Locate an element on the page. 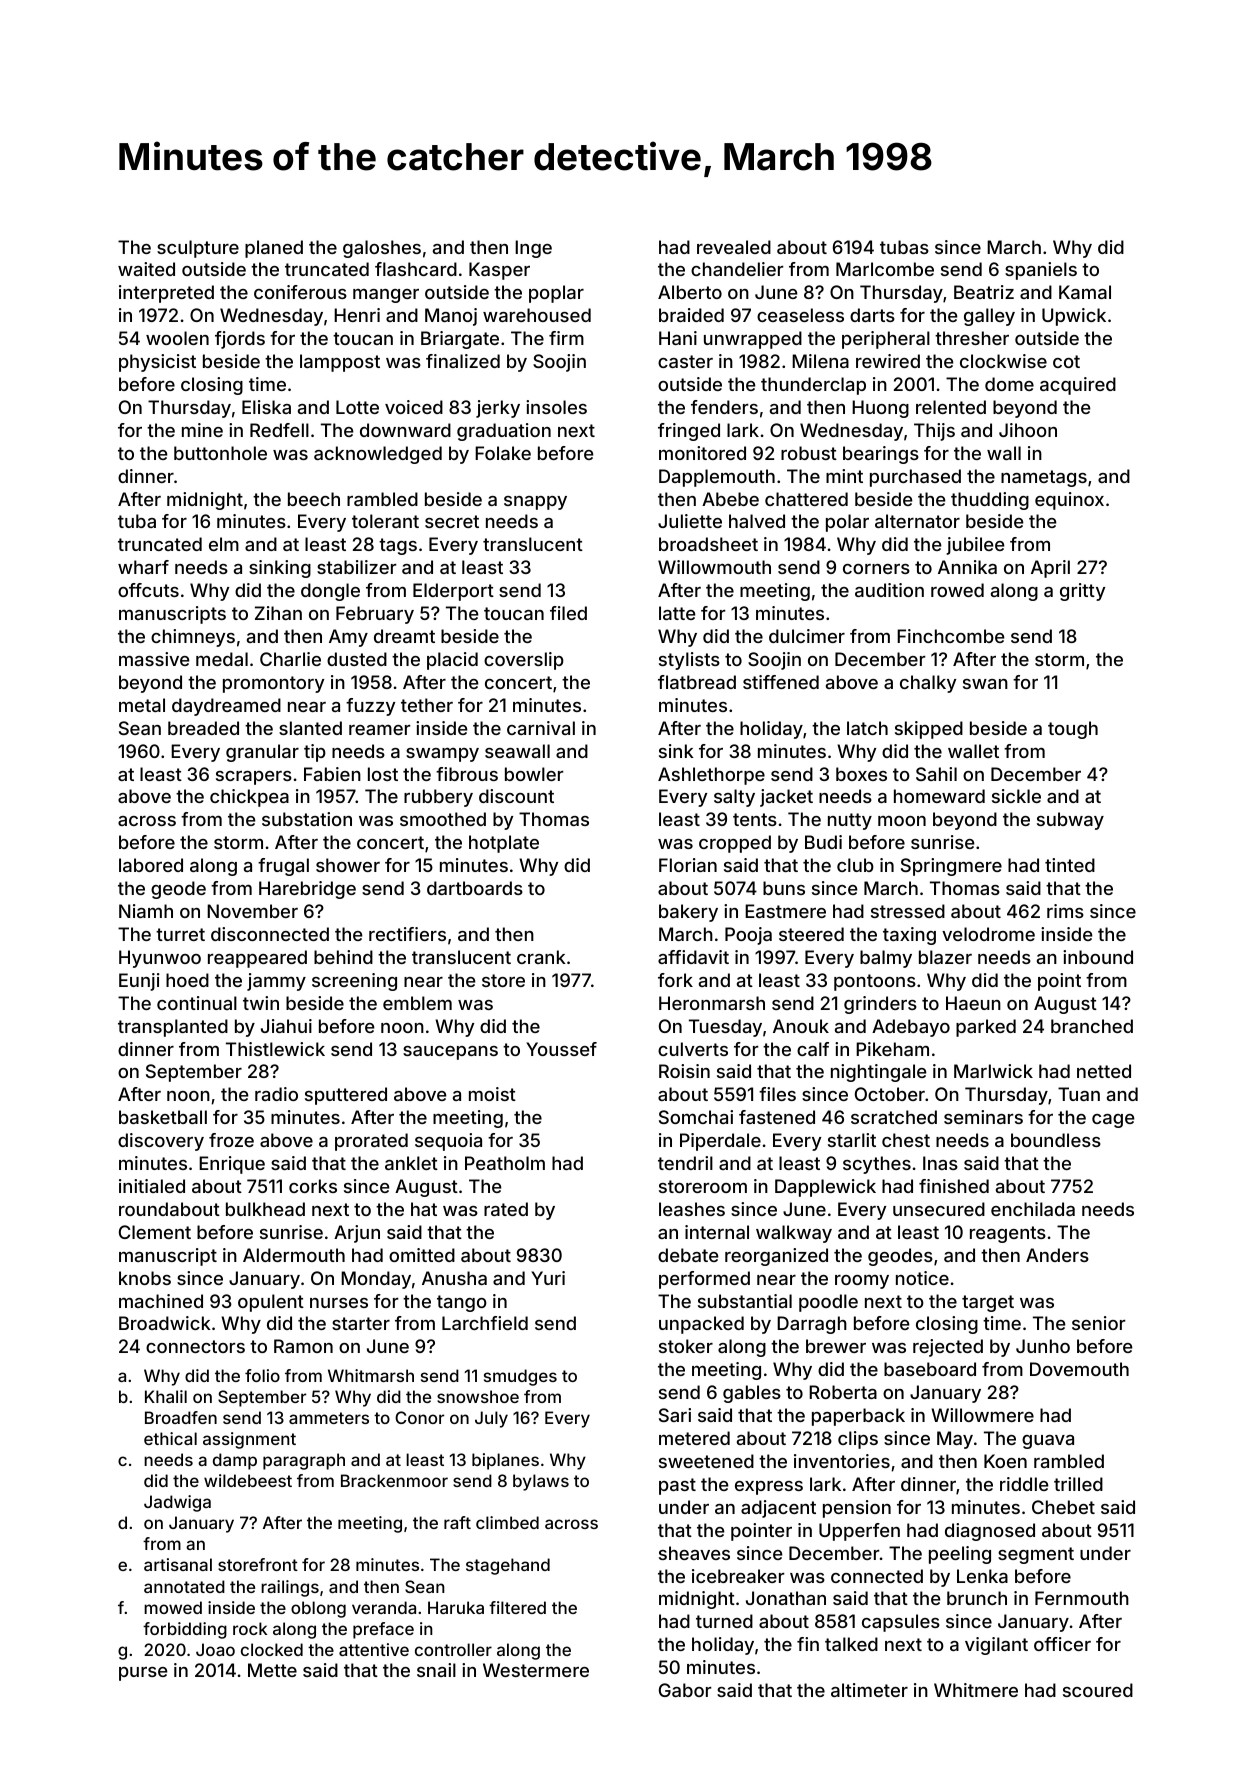  swan is located at coordinates (985, 684).
